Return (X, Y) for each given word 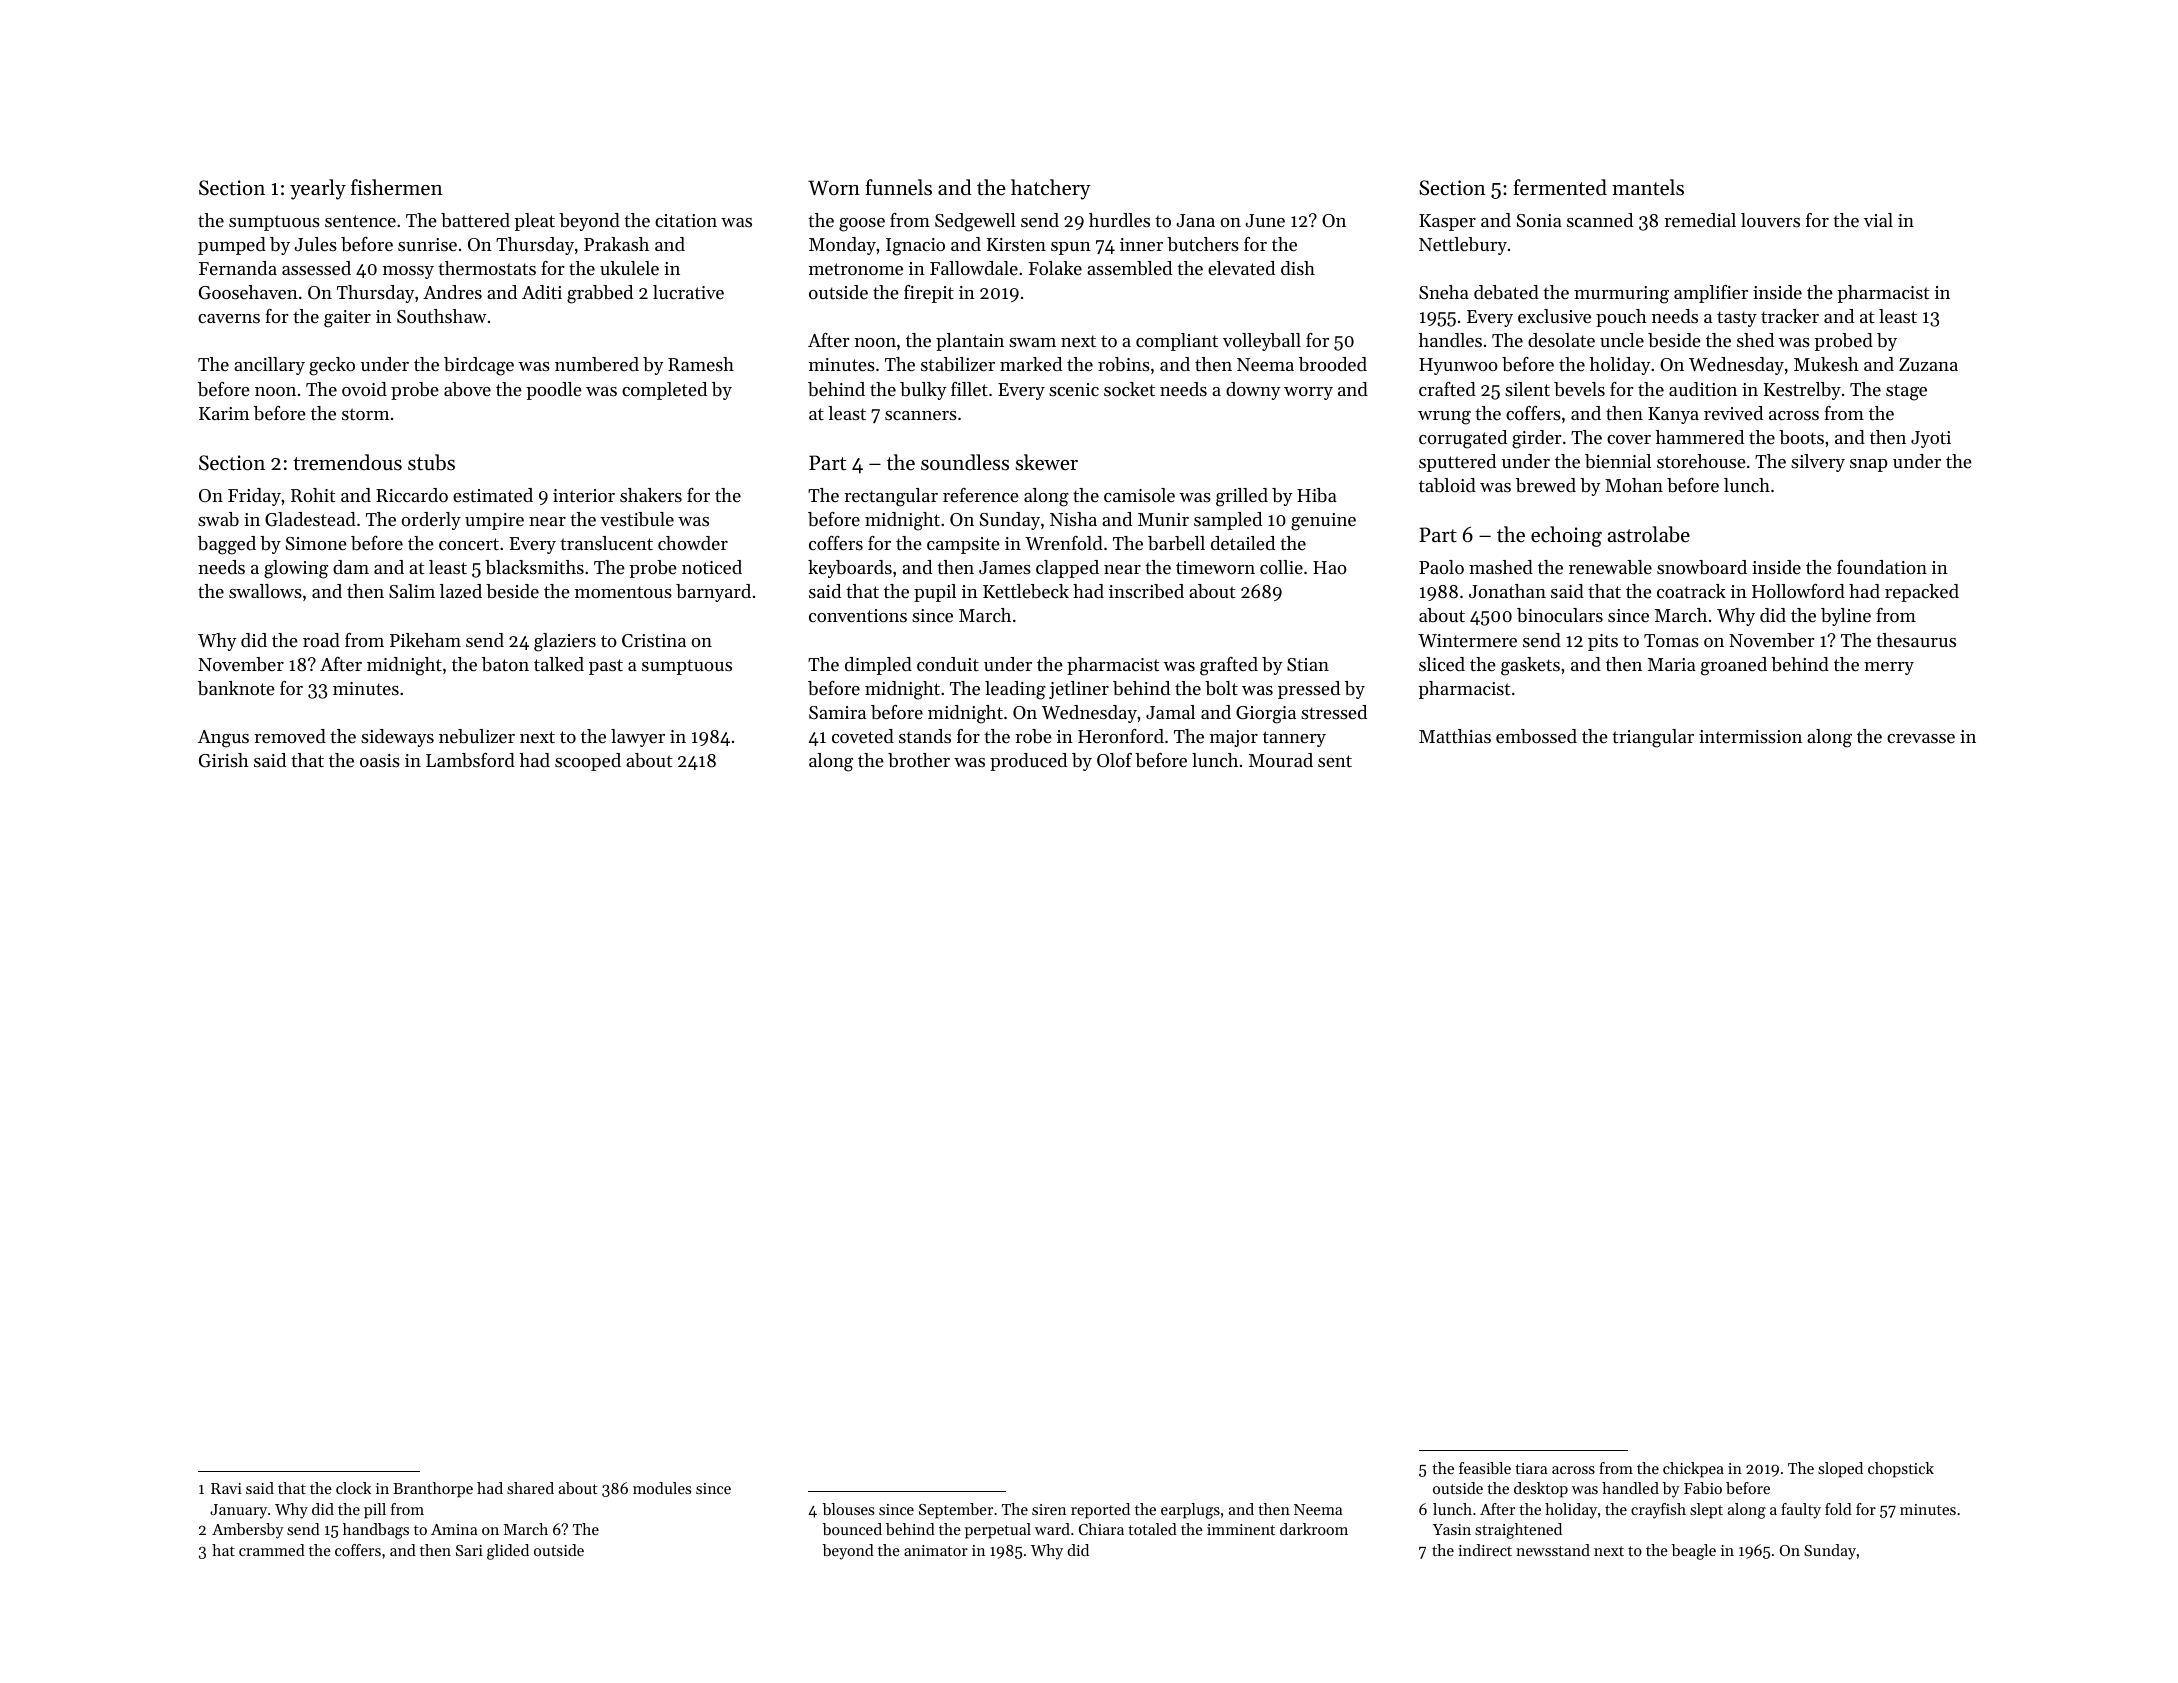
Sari (469, 1550)
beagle (1693, 1552)
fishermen (397, 187)
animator (936, 1550)
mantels (1648, 187)
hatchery (1051, 189)
